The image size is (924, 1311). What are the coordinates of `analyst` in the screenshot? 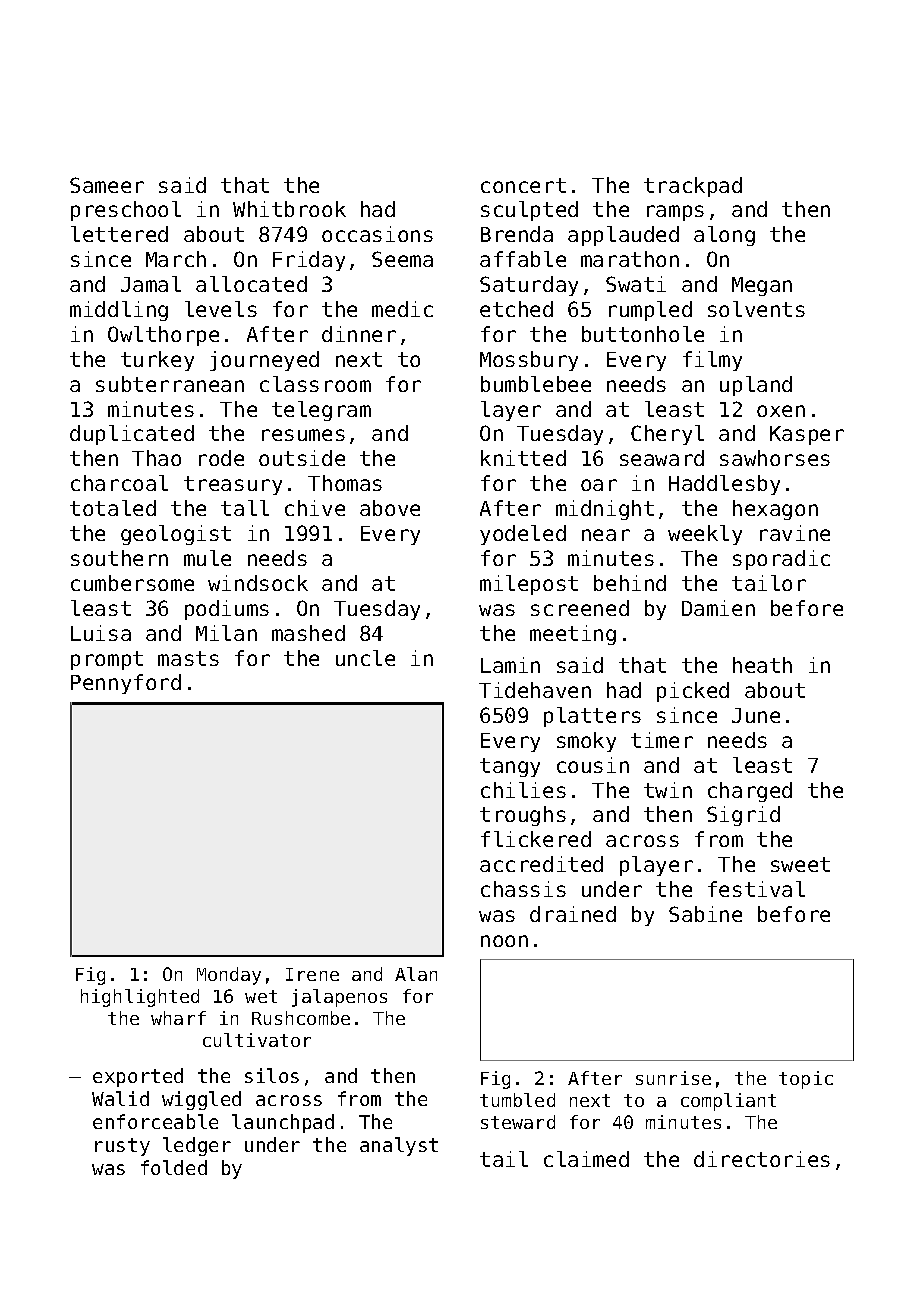 It's located at (399, 1146).
